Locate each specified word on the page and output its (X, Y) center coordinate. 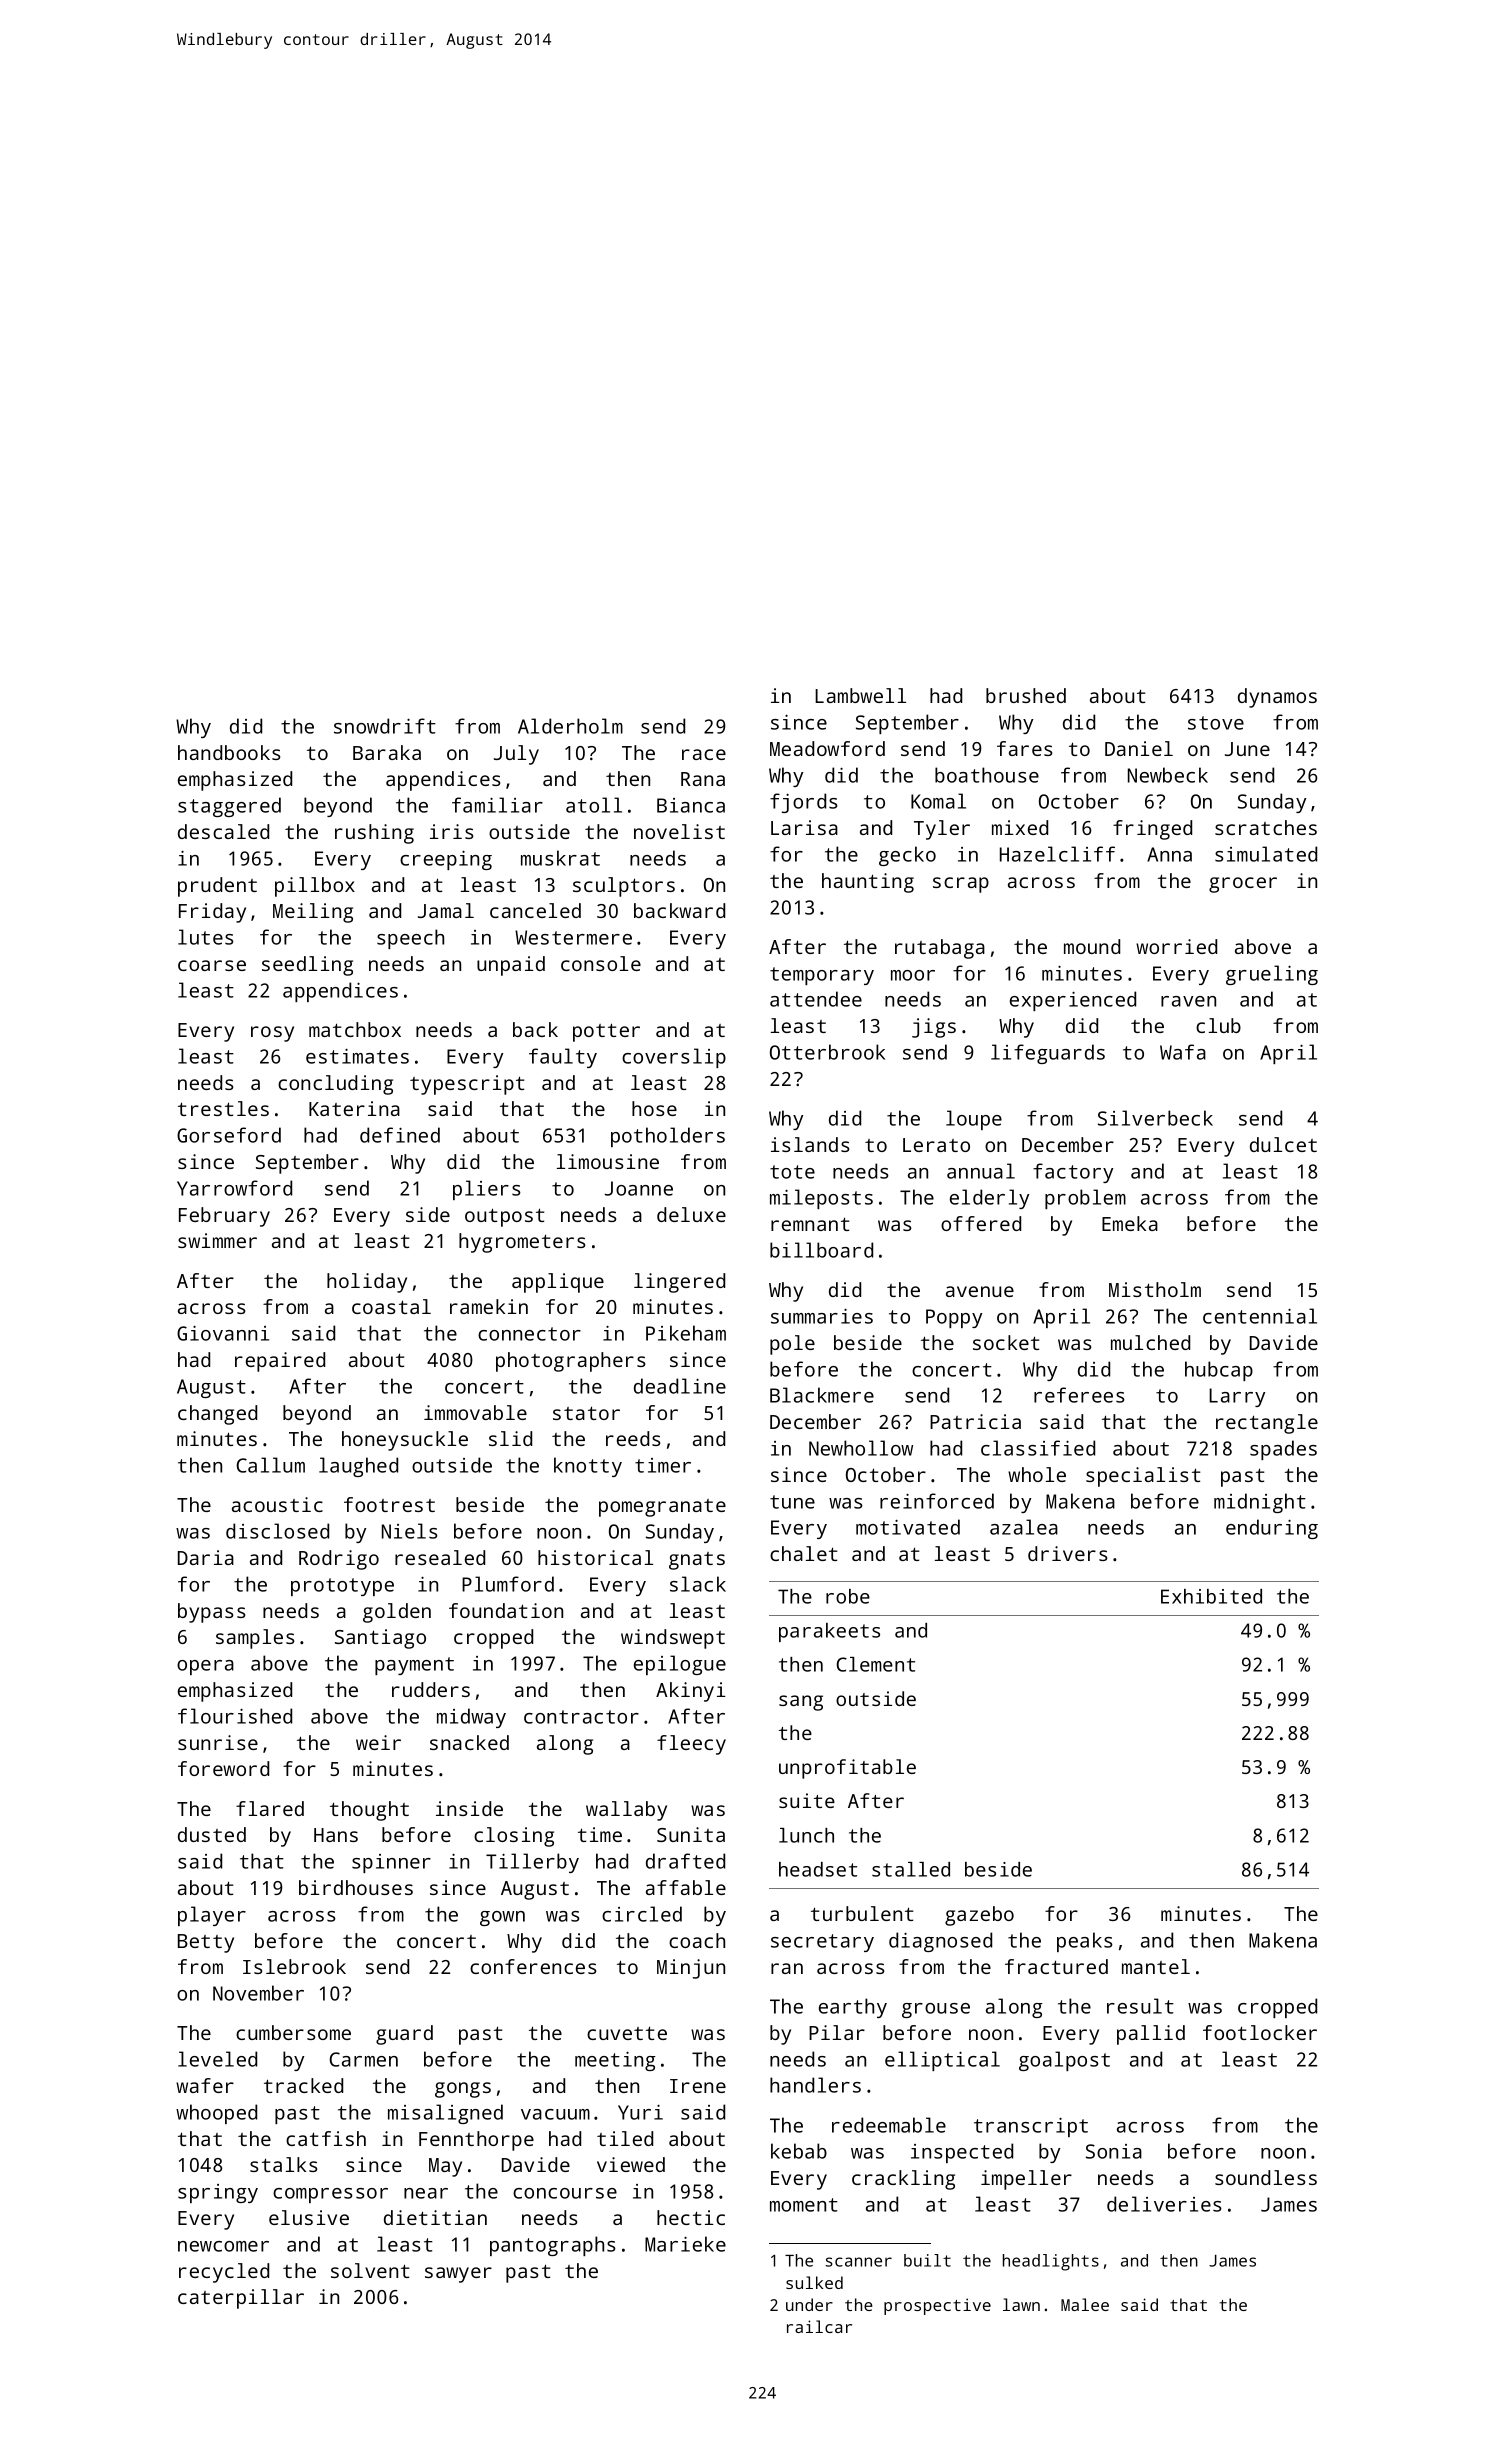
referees (1079, 1395)
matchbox (355, 1029)
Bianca (691, 805)
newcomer (223, 2246)
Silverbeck (1155, 1118)
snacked (469, 1742)
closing (514, 1837)
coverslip (674, 1058)
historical (595, 1557)
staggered (229, 807)
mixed (1020, 827)
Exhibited (1211, 1596)
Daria (206, 1557)
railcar (819, 2326)
